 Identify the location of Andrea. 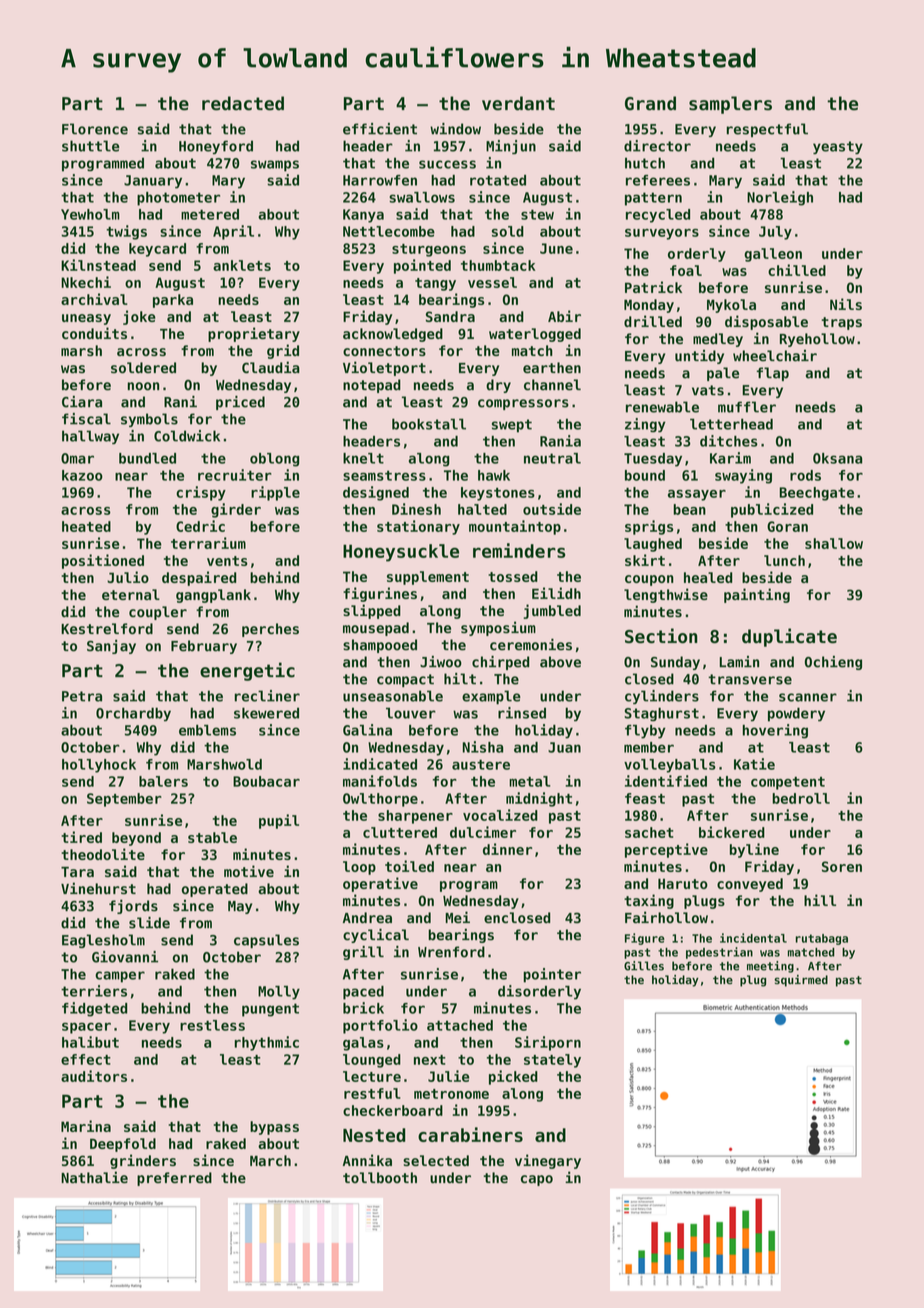
(367, 918).
